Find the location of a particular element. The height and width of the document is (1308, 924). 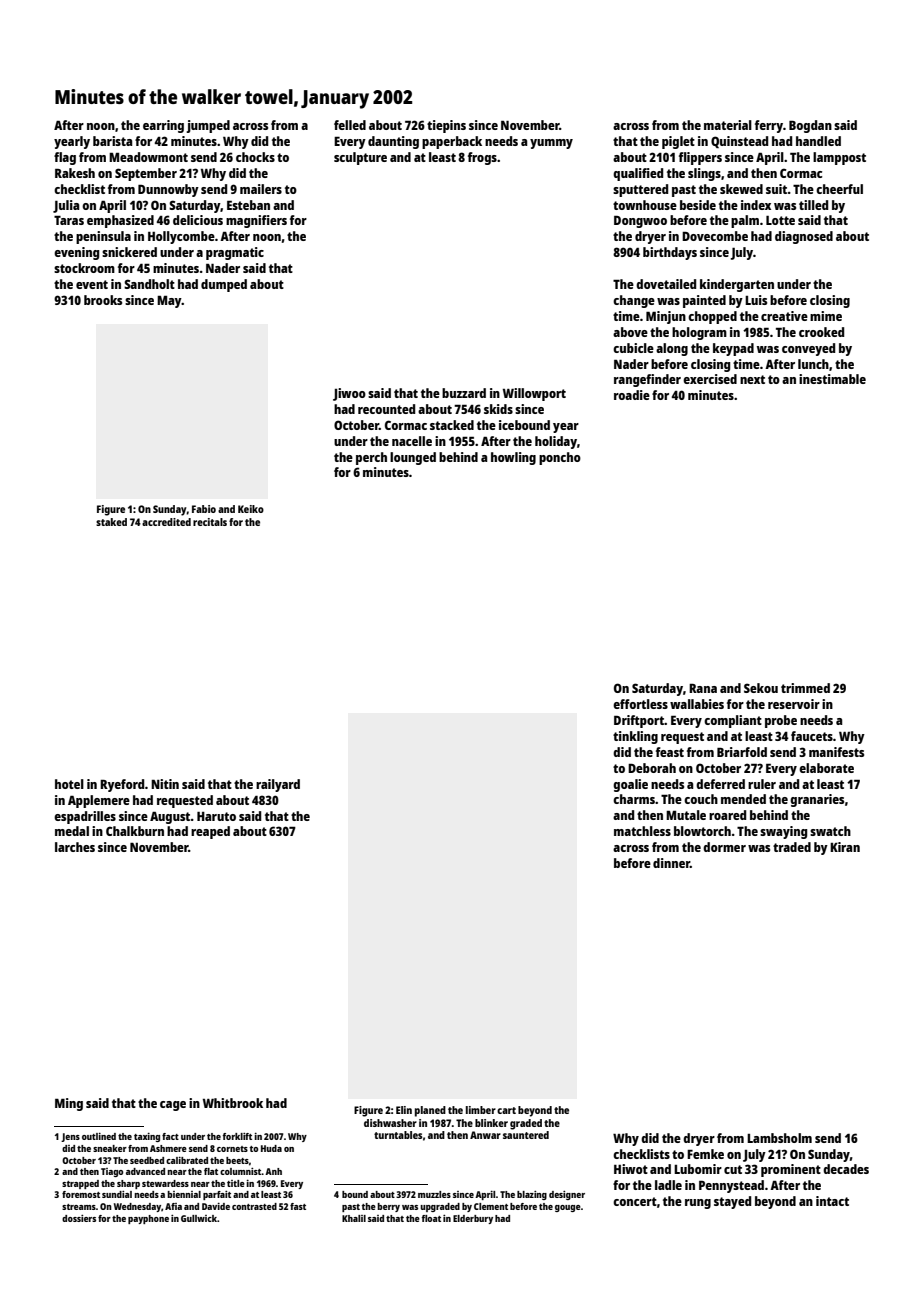

larches is located at coordinates (75, 847).
